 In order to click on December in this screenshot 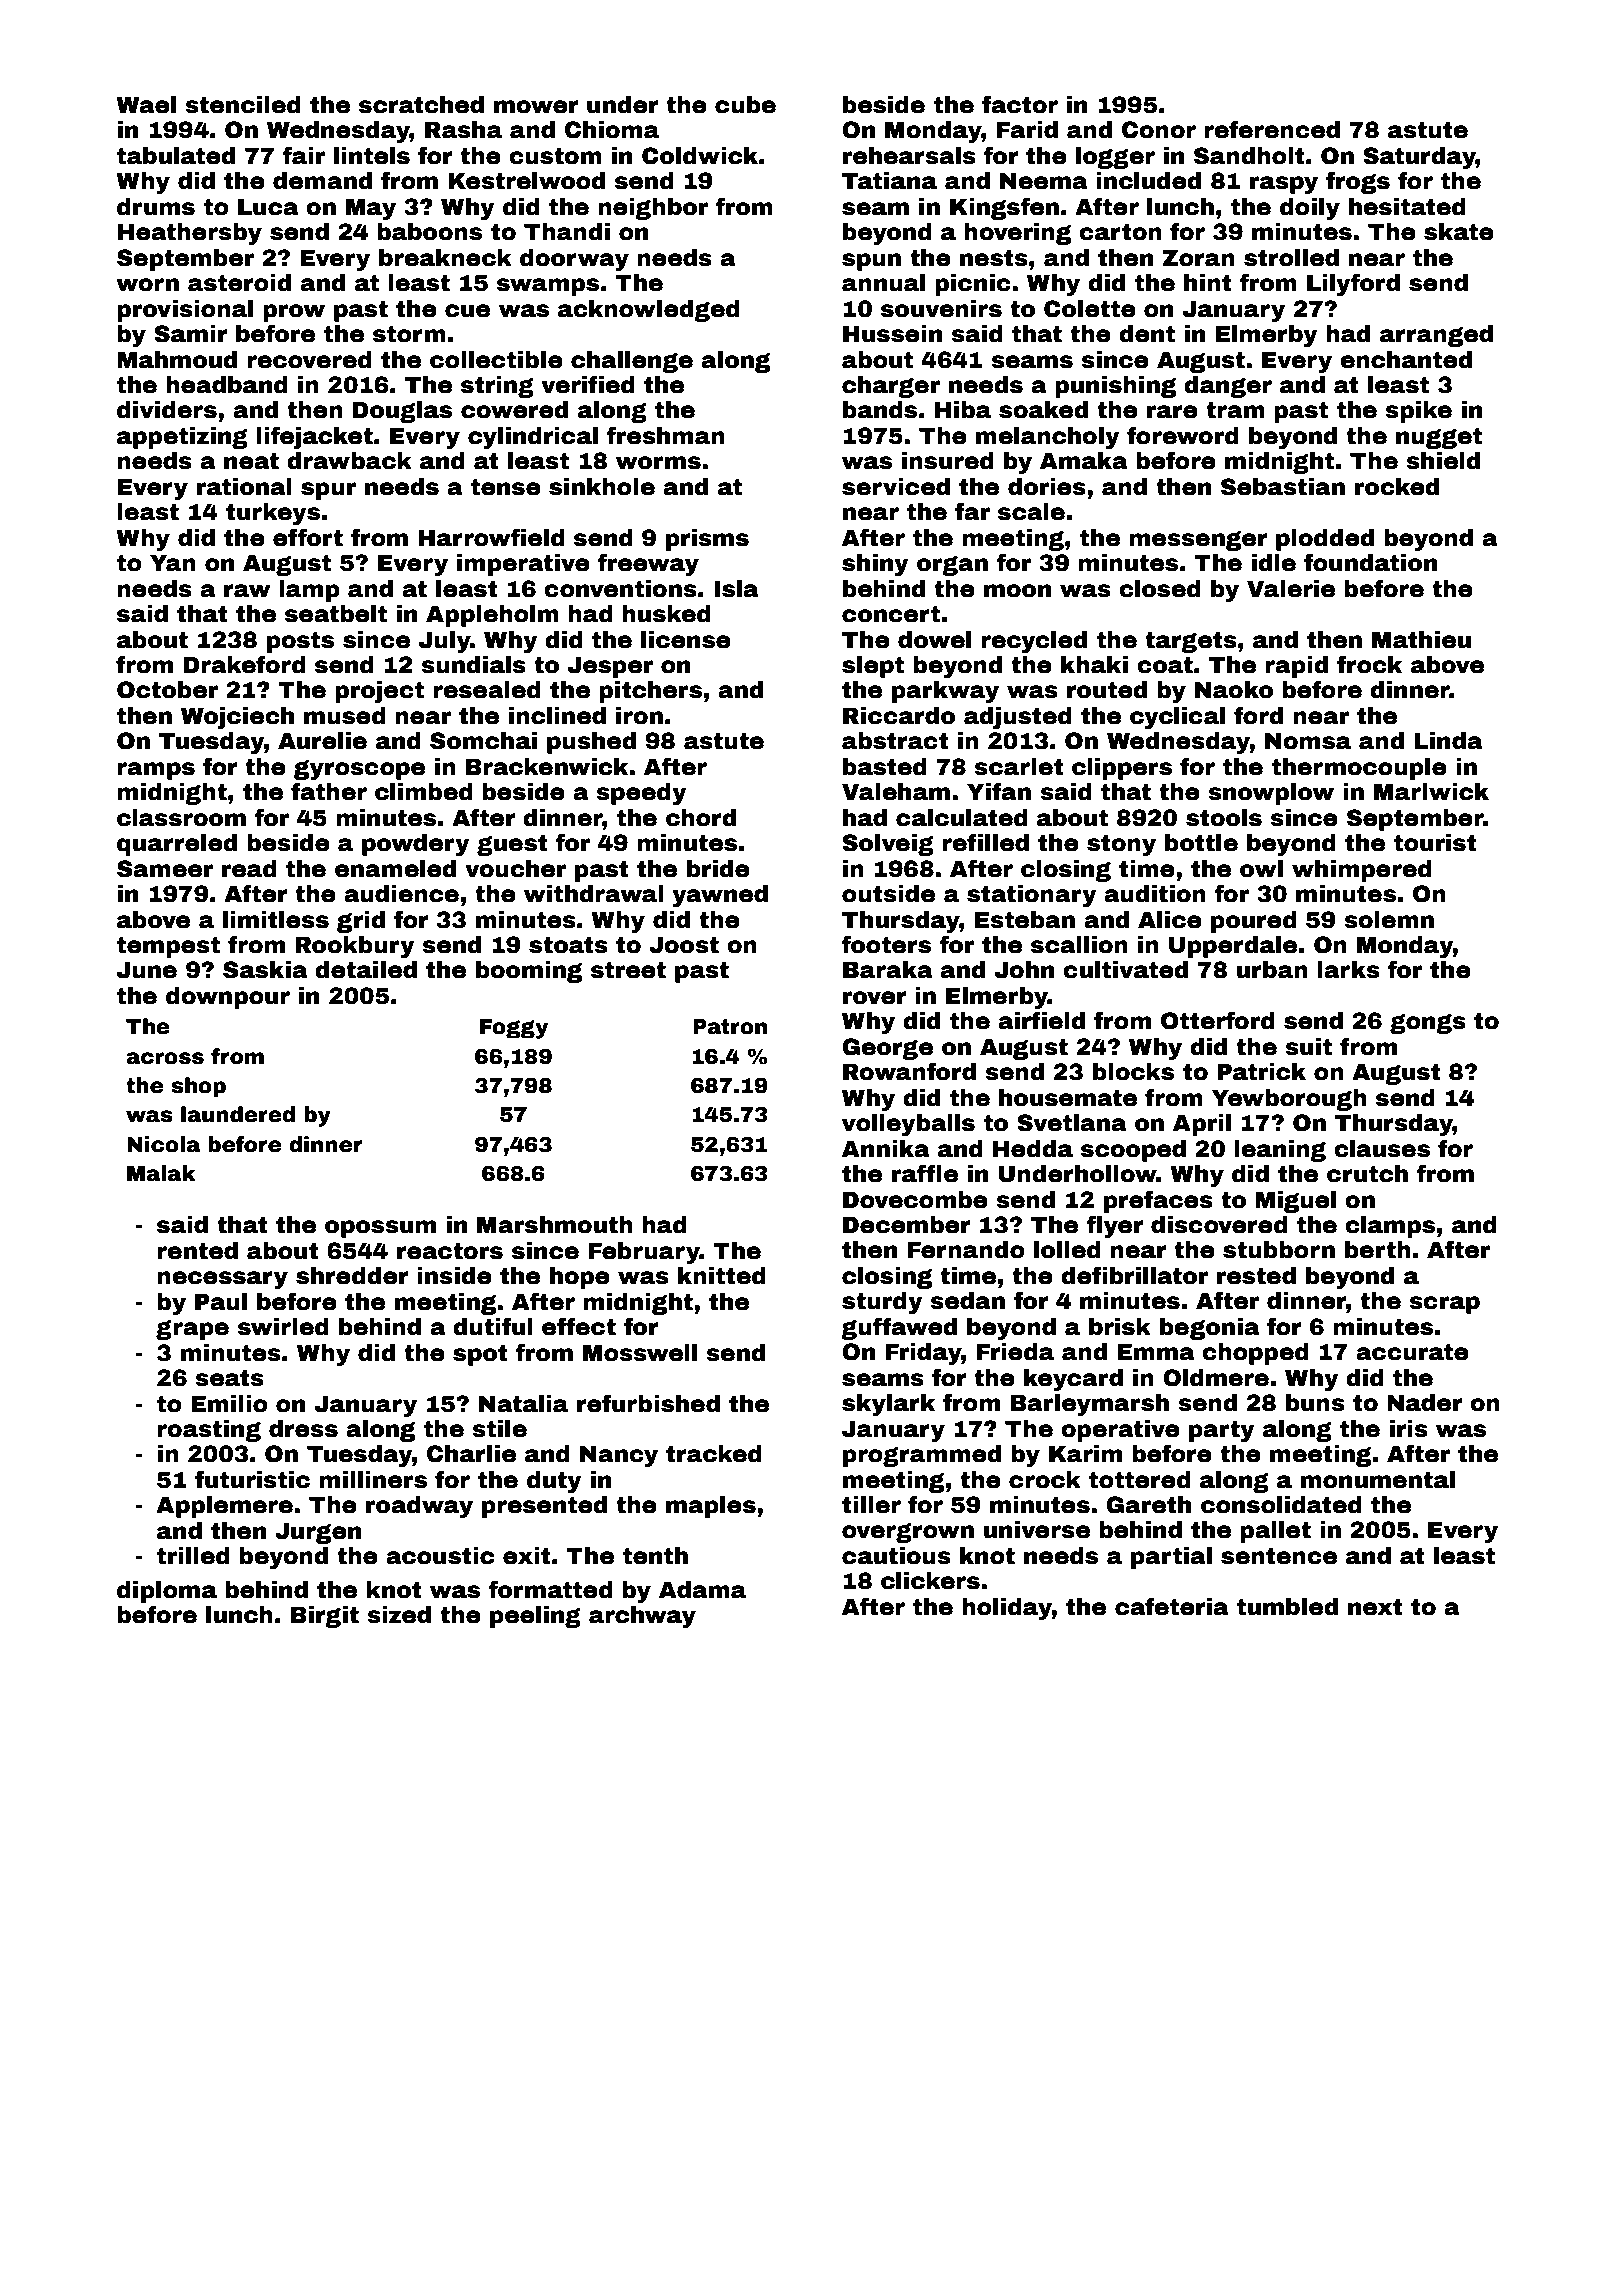, I will do `click(907, 1225)`.
